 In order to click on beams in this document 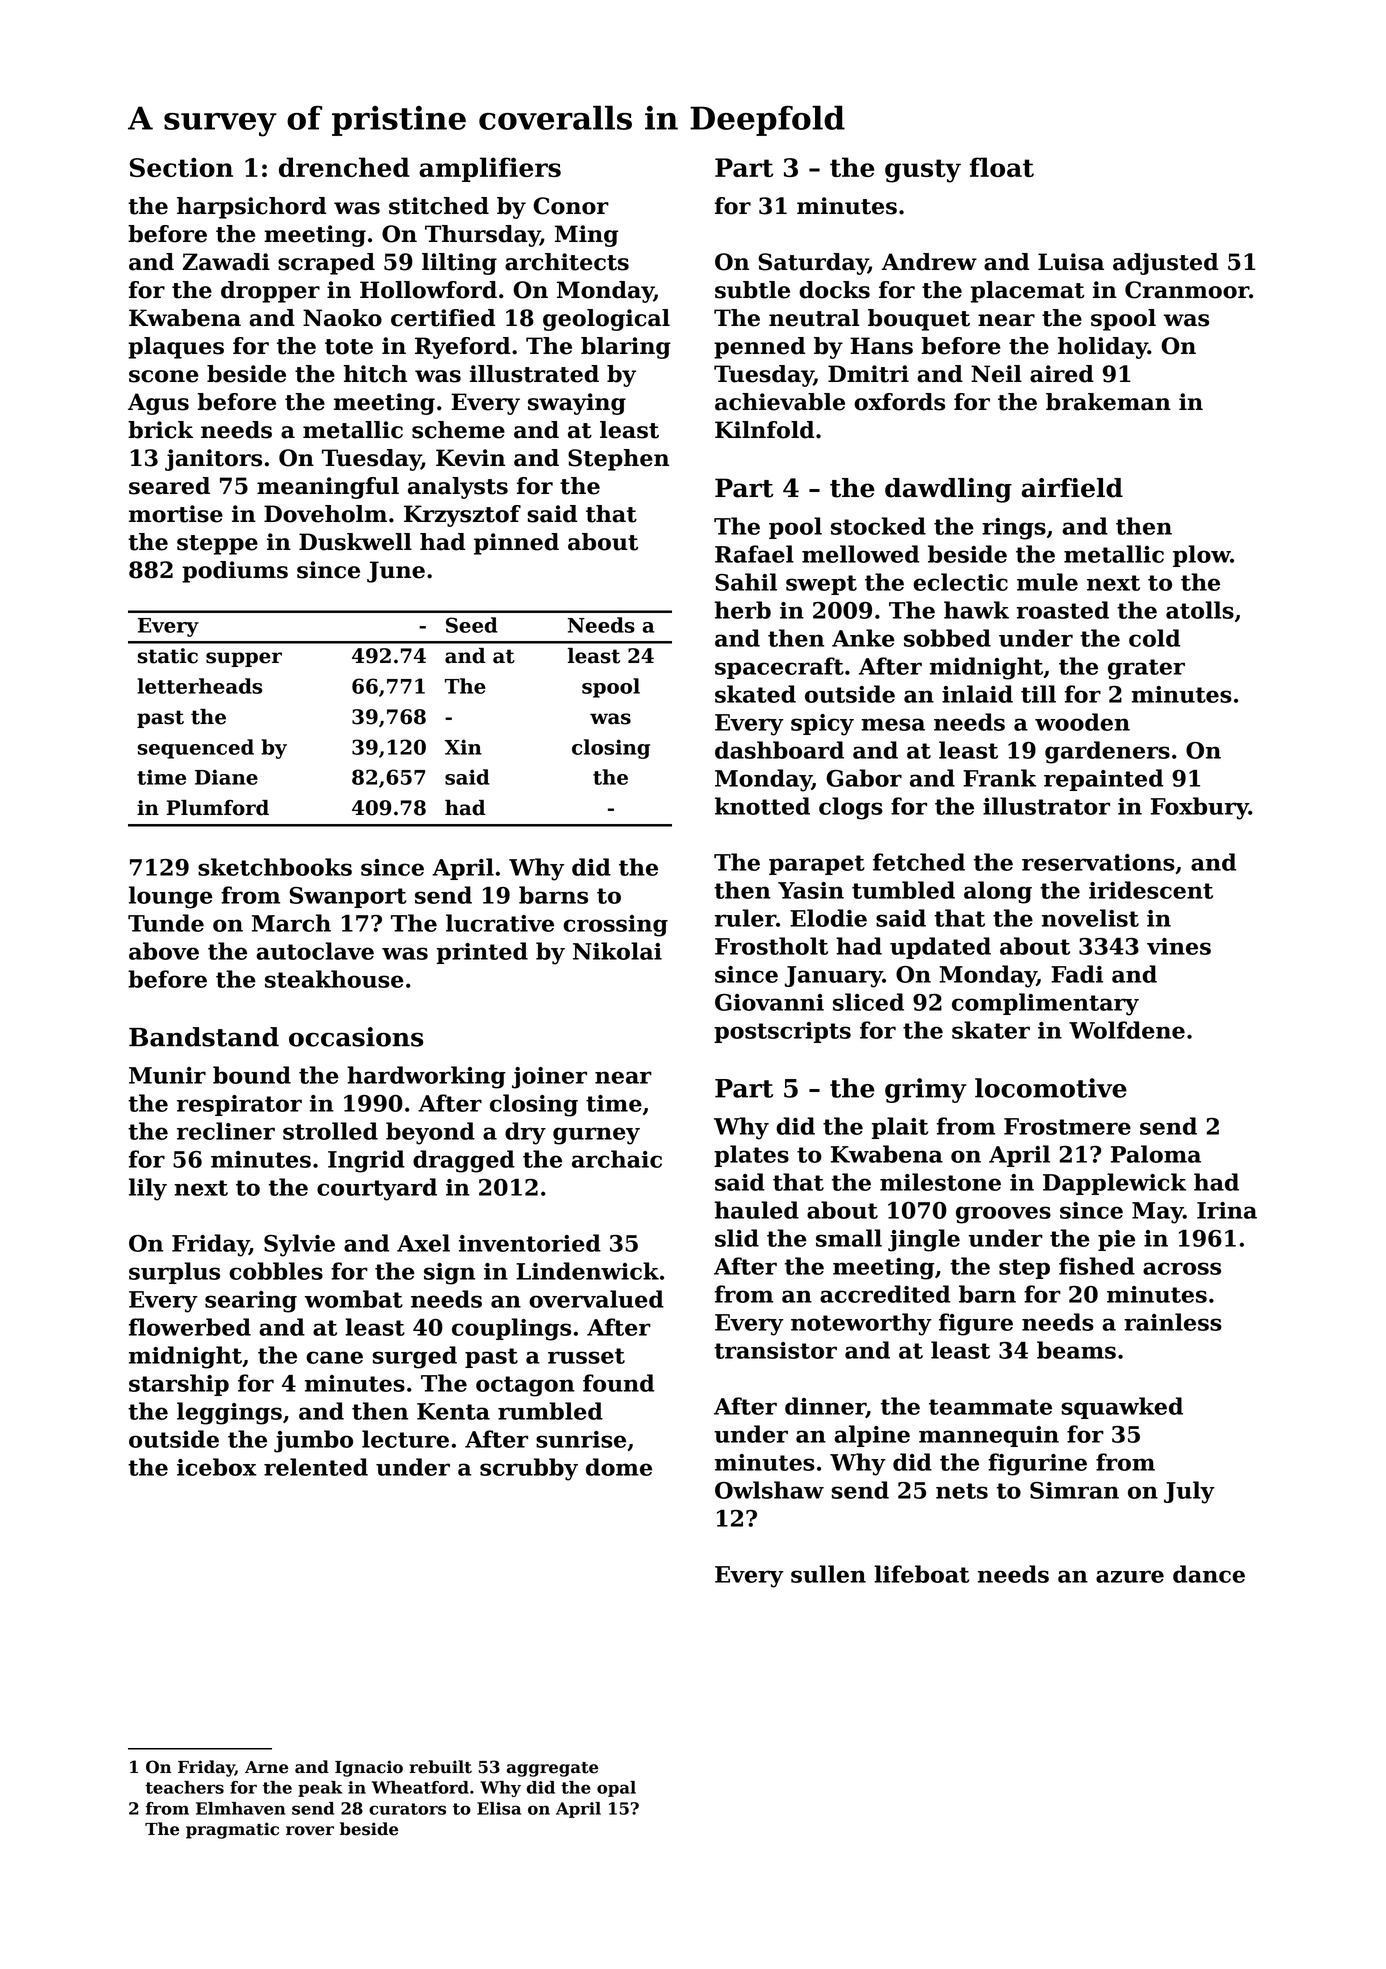, I will do `click(1076, 1350)`.
